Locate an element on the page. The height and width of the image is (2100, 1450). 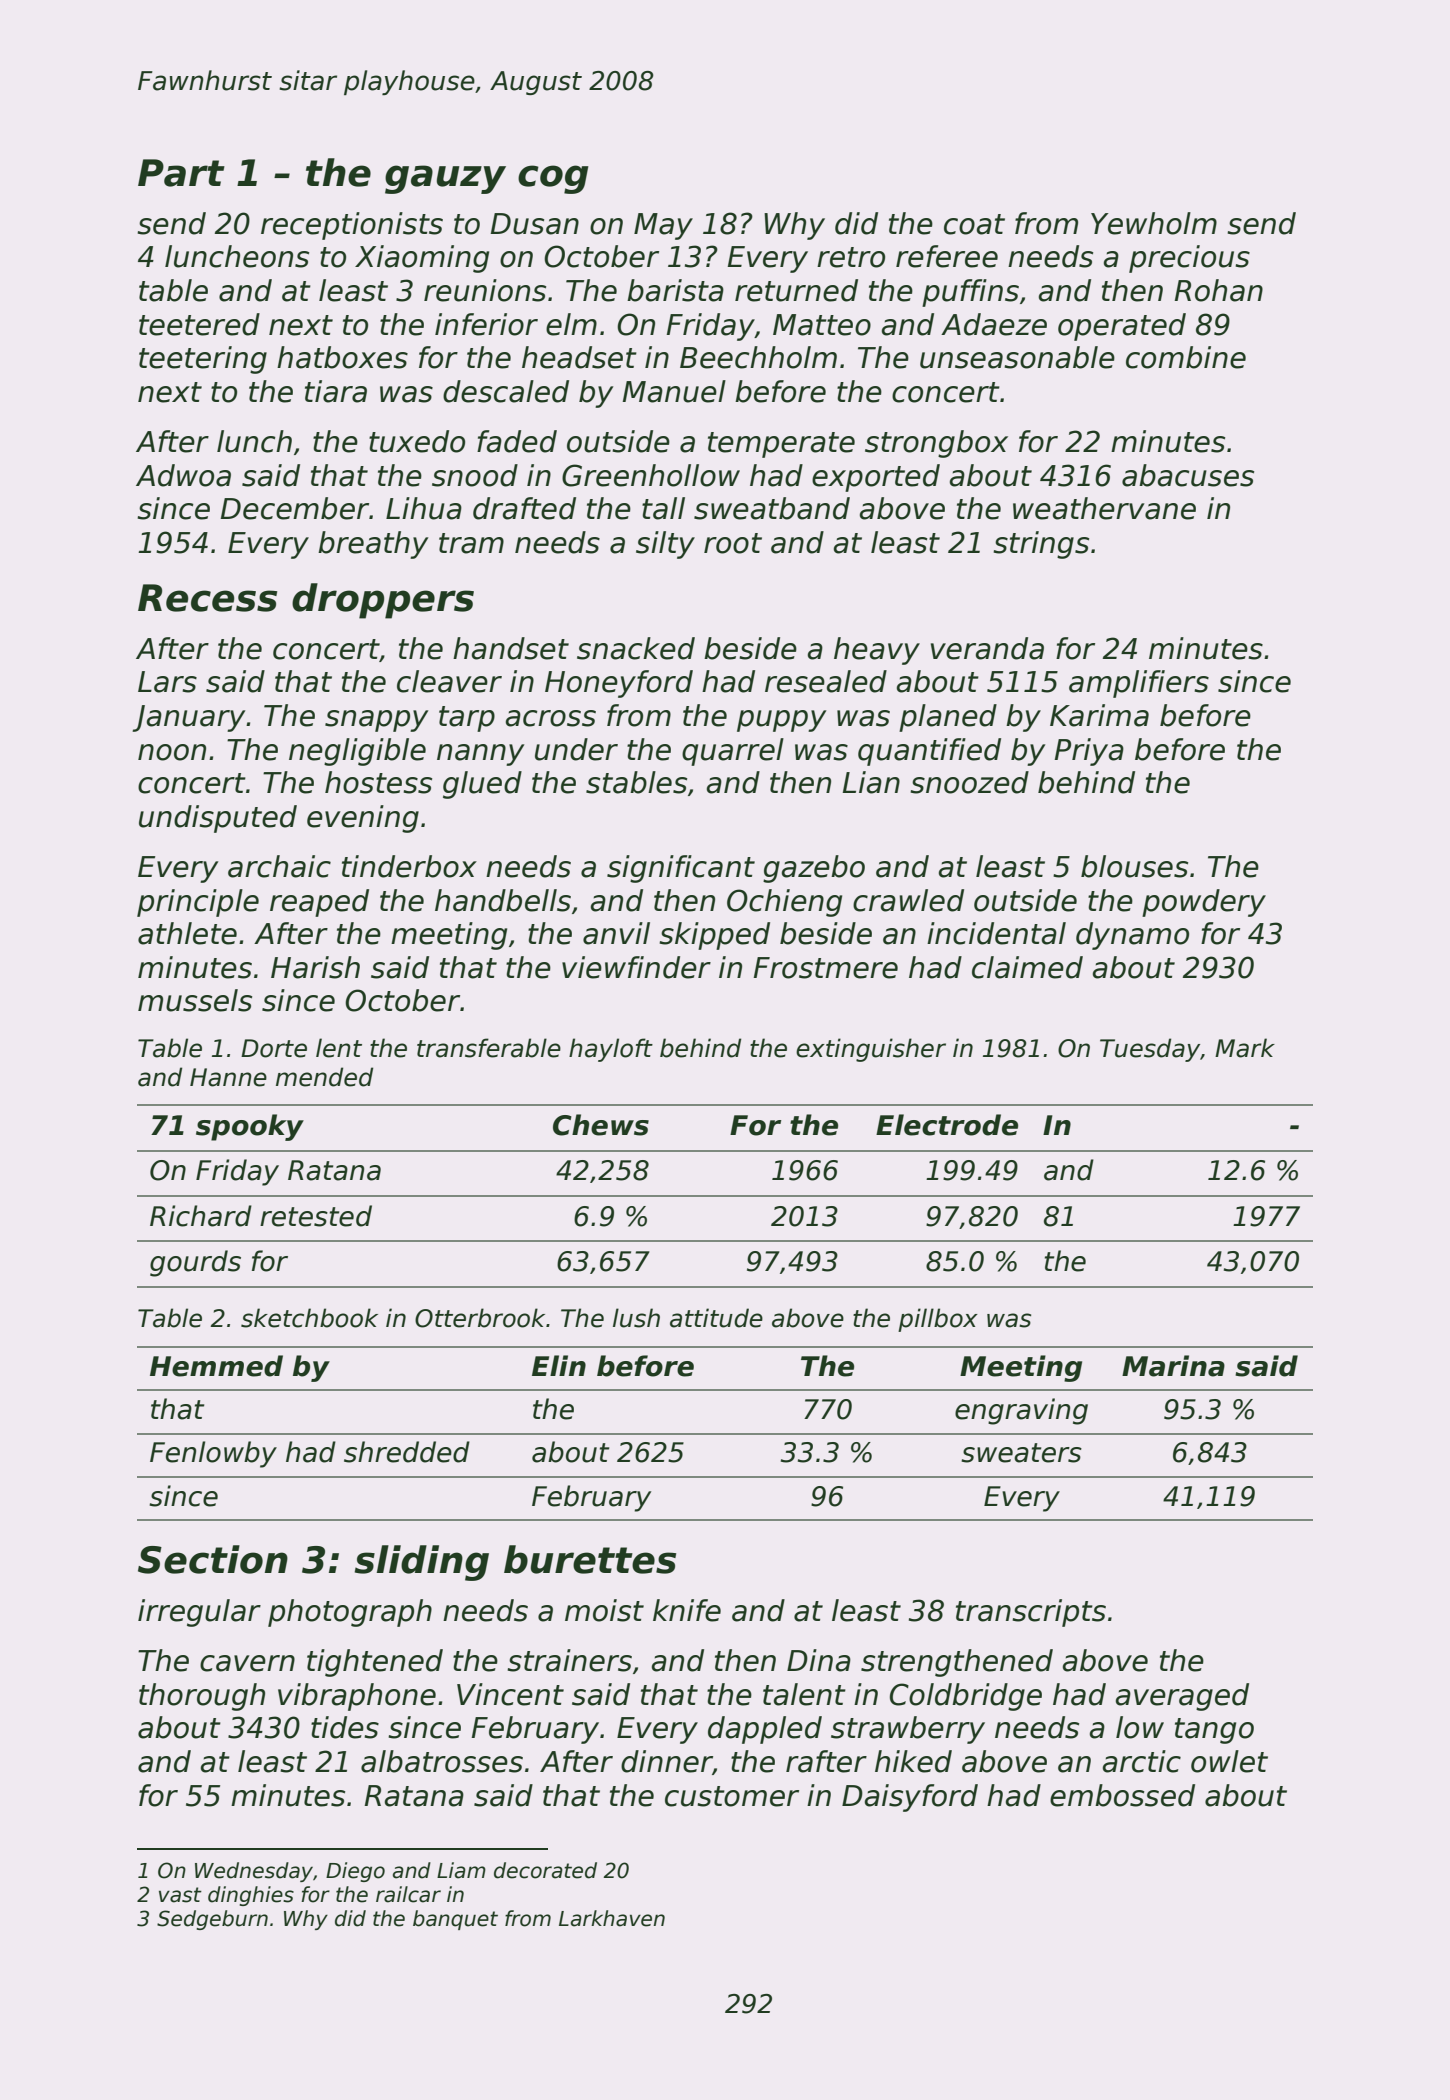
Part is located at coordinates (181, 173).
